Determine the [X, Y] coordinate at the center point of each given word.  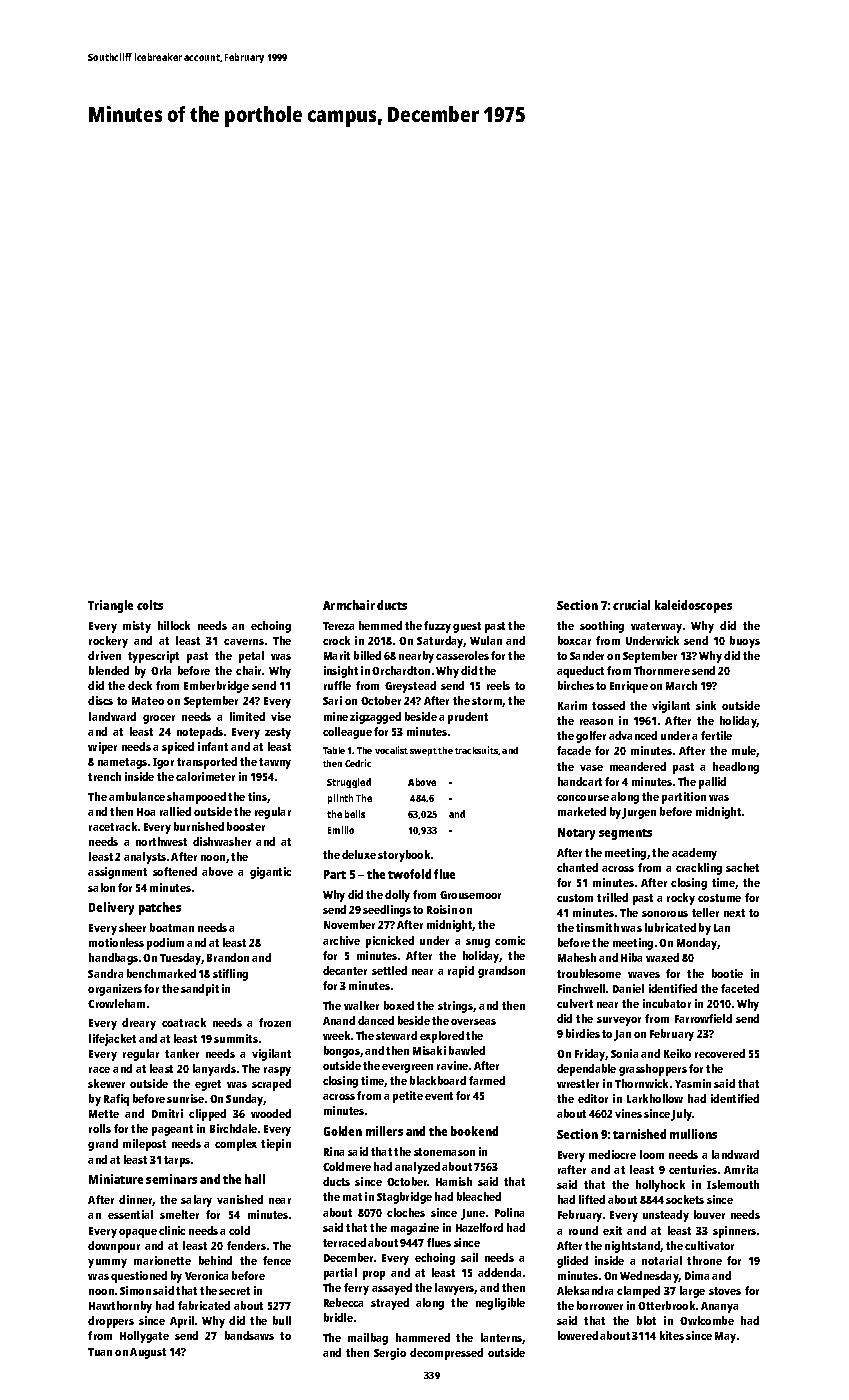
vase [591, 768]
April [182, 1322]
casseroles [462, 655]
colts [150, 605]
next [734, 913]
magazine [415, 1229]
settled [389, 970]
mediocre [612, 1154]
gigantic [270, 873]
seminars [171, 1179]
